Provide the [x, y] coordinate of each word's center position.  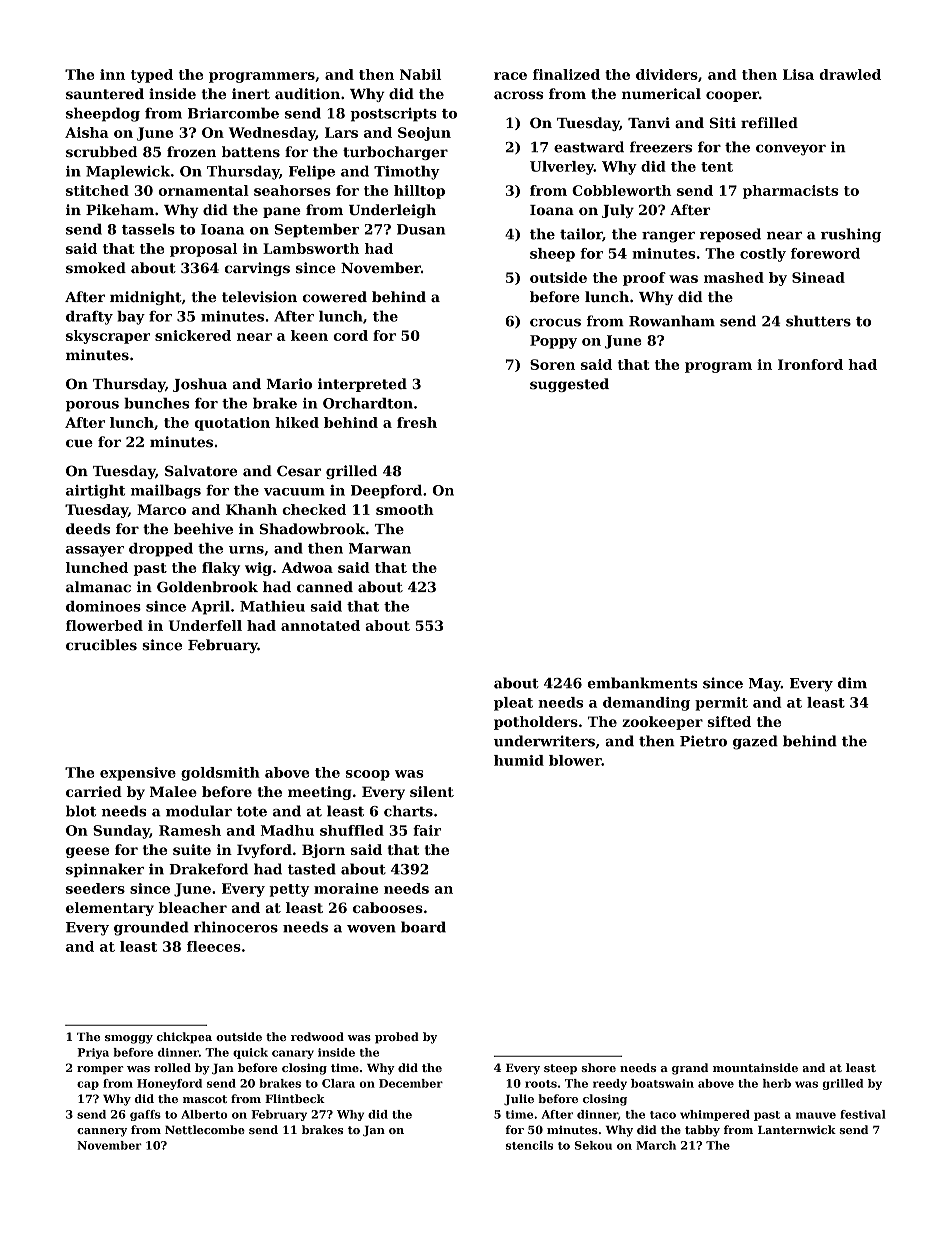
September [317, 230]
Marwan [380, 548]
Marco [161, 509]
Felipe [312, 172]
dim [852, 683]
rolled [172, 1067]
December [411, 1083]
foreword [825, 253]
